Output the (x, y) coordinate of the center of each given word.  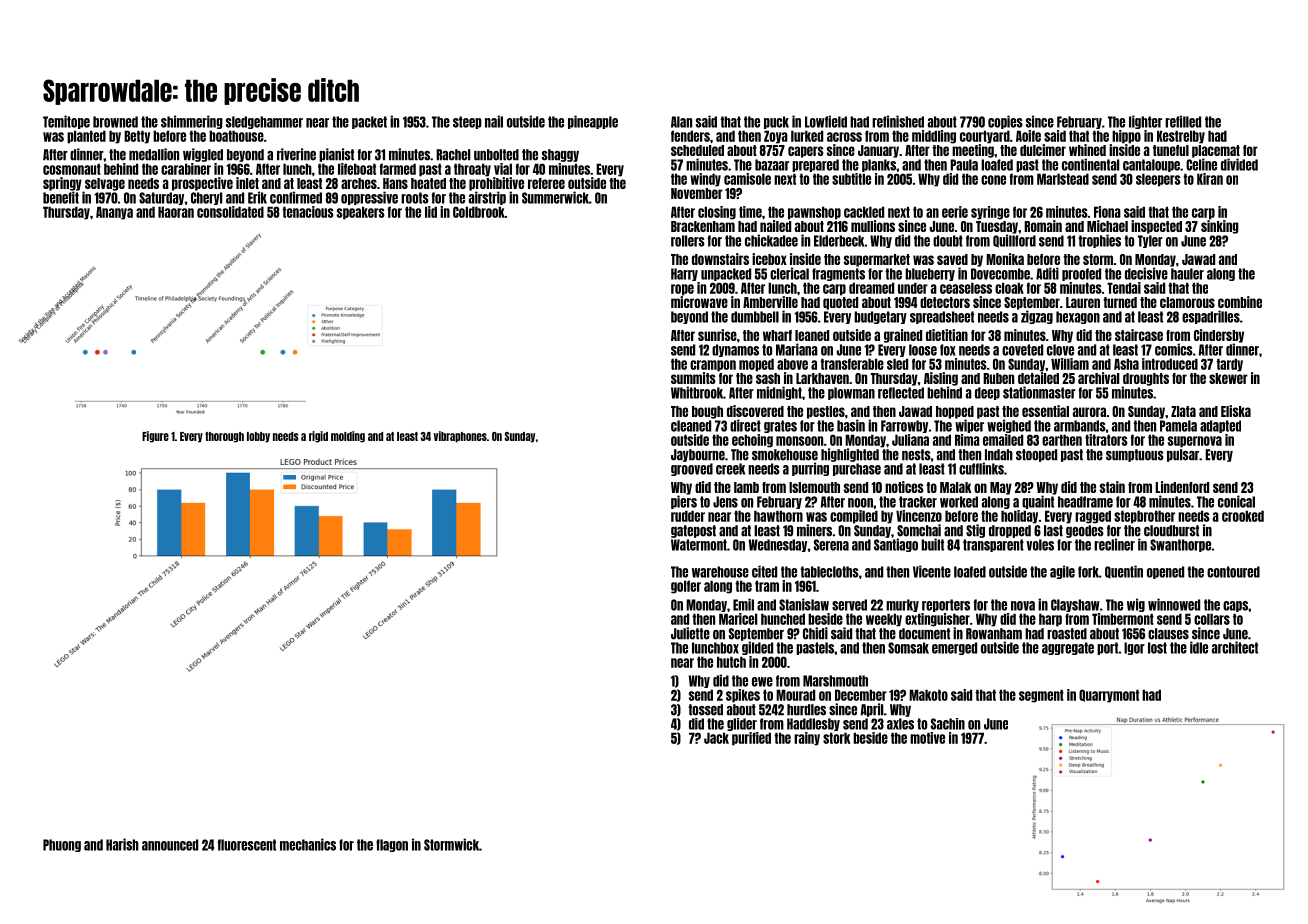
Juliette (690, 633)
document (924, 634)
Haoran (176, 212)
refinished (898, 121)
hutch (731, 662)
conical (1236, 501)
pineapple (593, 122)
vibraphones (460, 437)
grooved (692, 469)
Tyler (1150, 241)
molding (348, 437)
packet (369, 122)
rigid (318, 437)
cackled (864, 212)
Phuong (62, 845)
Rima (967, 440)
